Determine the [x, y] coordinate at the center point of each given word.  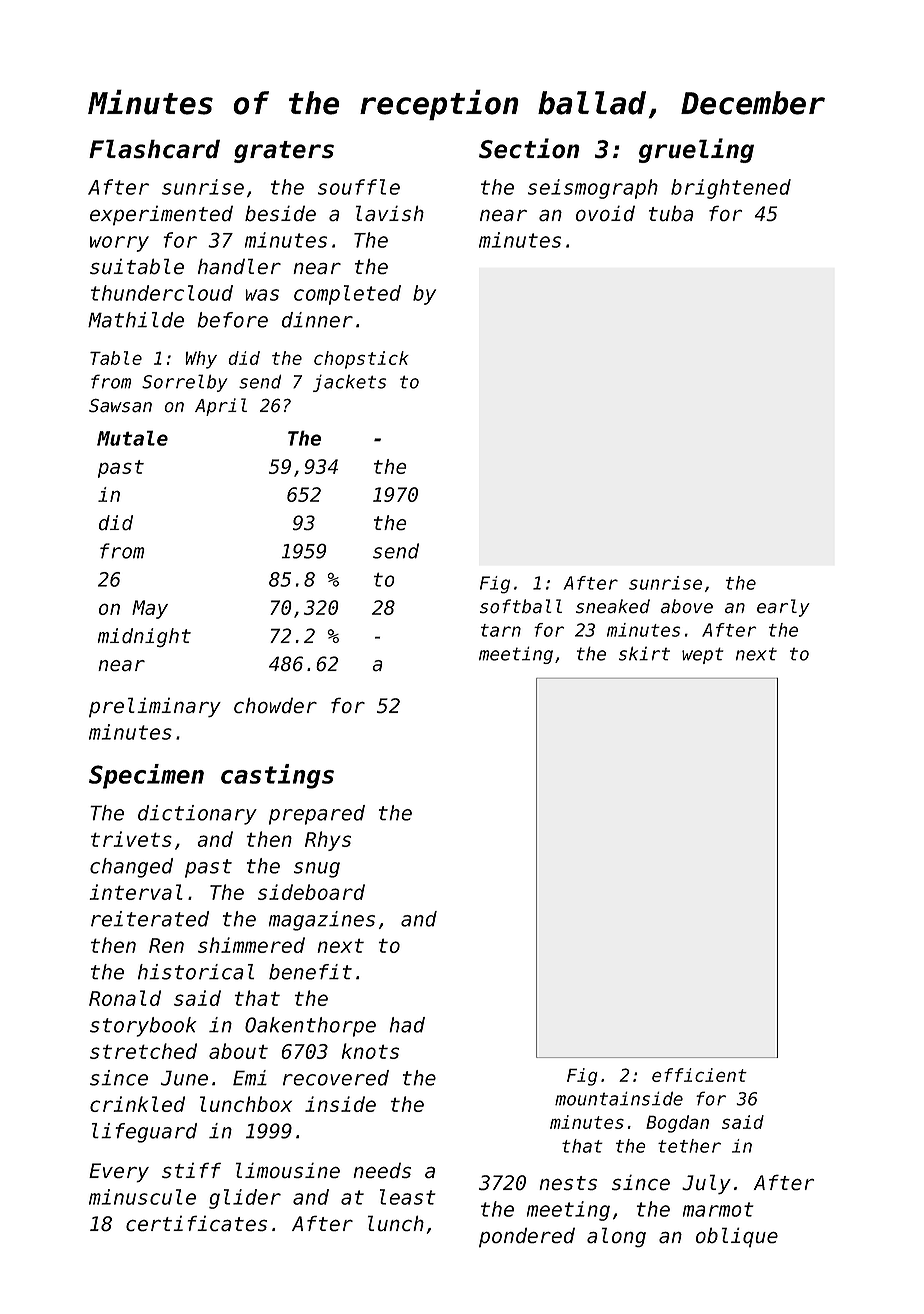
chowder [275, 705]
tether [689, 1146]
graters [284, 152]
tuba [671, 213]
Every [119, 1172]
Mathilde [136, 320]
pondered [527, 1237]
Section [529, 148]
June [184, 1078]
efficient [699, 1075]
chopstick [361, 360]
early [783, 608]
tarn [501, 630]
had [407, 1025]
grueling [696, 150]
